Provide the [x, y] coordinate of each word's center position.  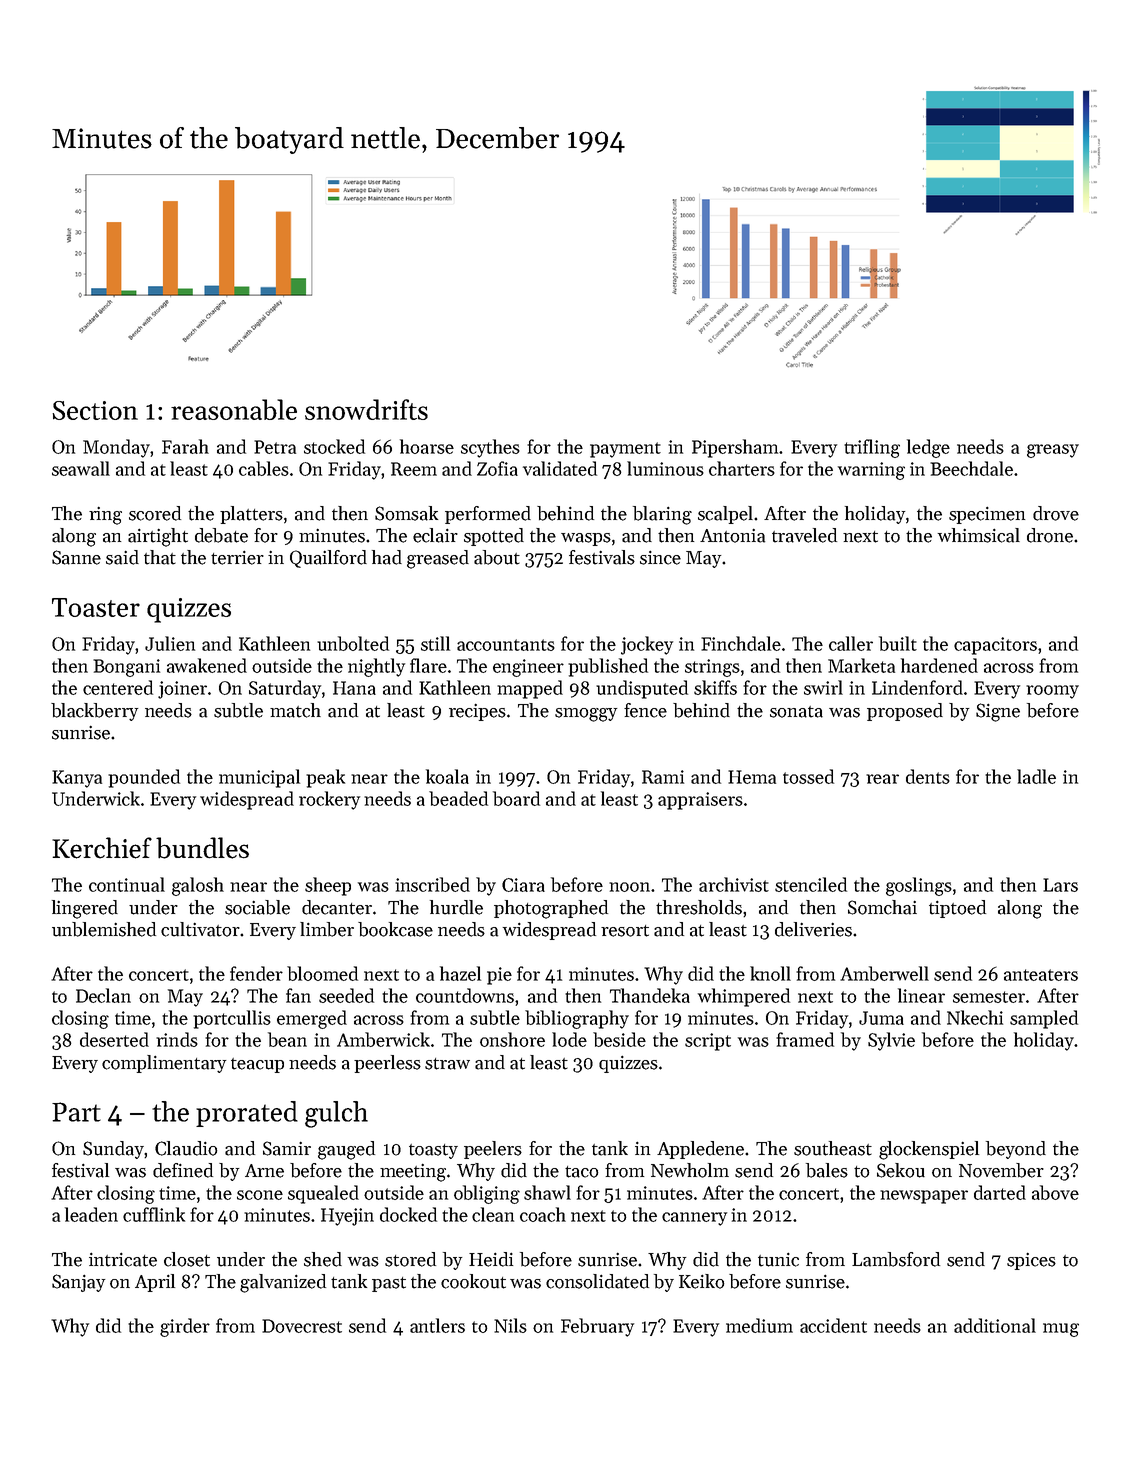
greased [438, 559]
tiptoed [957, 909]
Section [95, 410]
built [898, 643]
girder [185, 1327]
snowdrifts [366, 409]
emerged [312, 1019]
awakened [207, 665]
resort [625, 931]
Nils [510, 1325]
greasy [1053, 451]
